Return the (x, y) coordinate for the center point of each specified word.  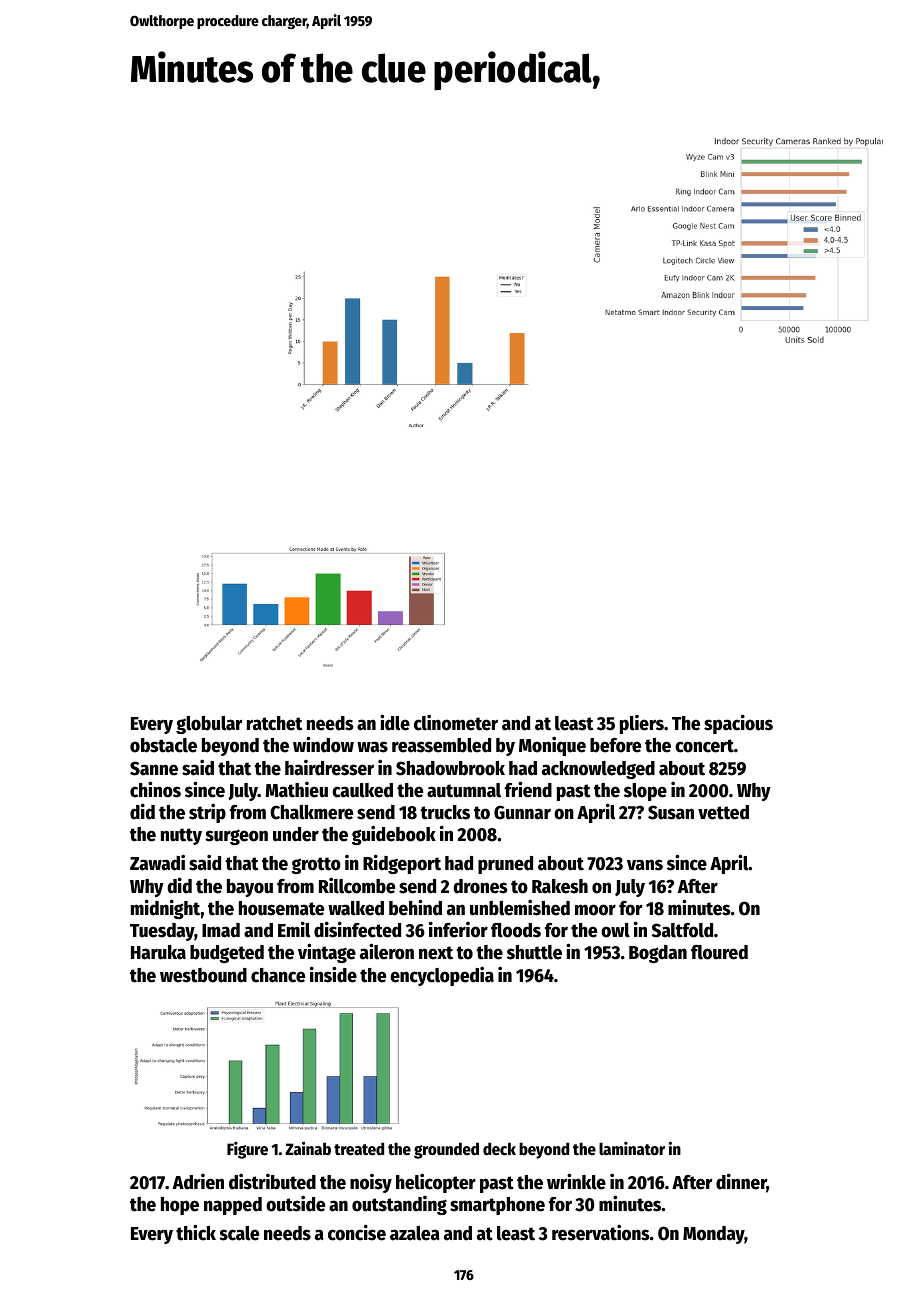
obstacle (163, 745)
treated (359, 1149)
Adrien (198, 1182)
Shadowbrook (450, 768)
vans (645, 865)
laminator (632, 1149)
